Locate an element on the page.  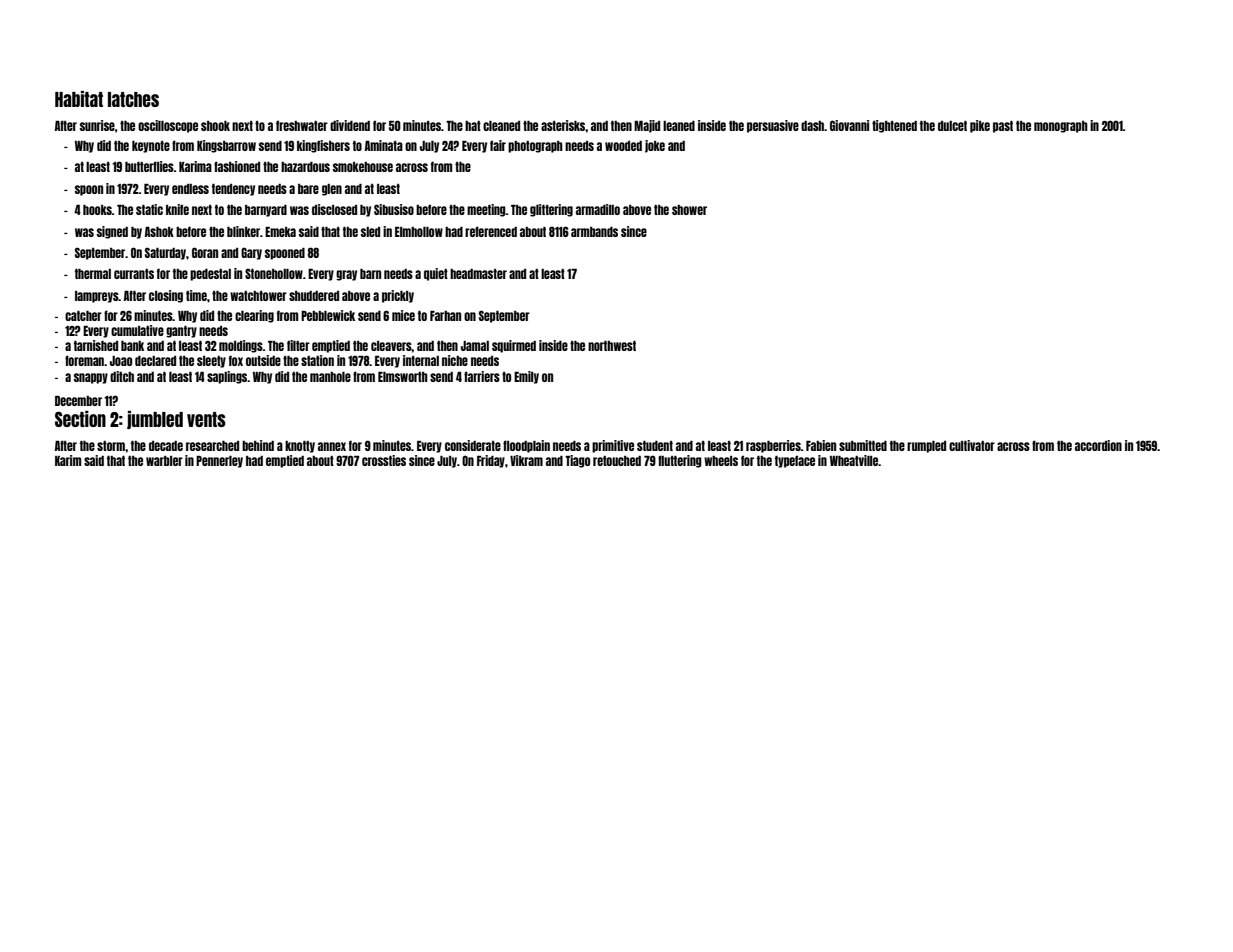
monograph is located at coordinates (1061, 127).
